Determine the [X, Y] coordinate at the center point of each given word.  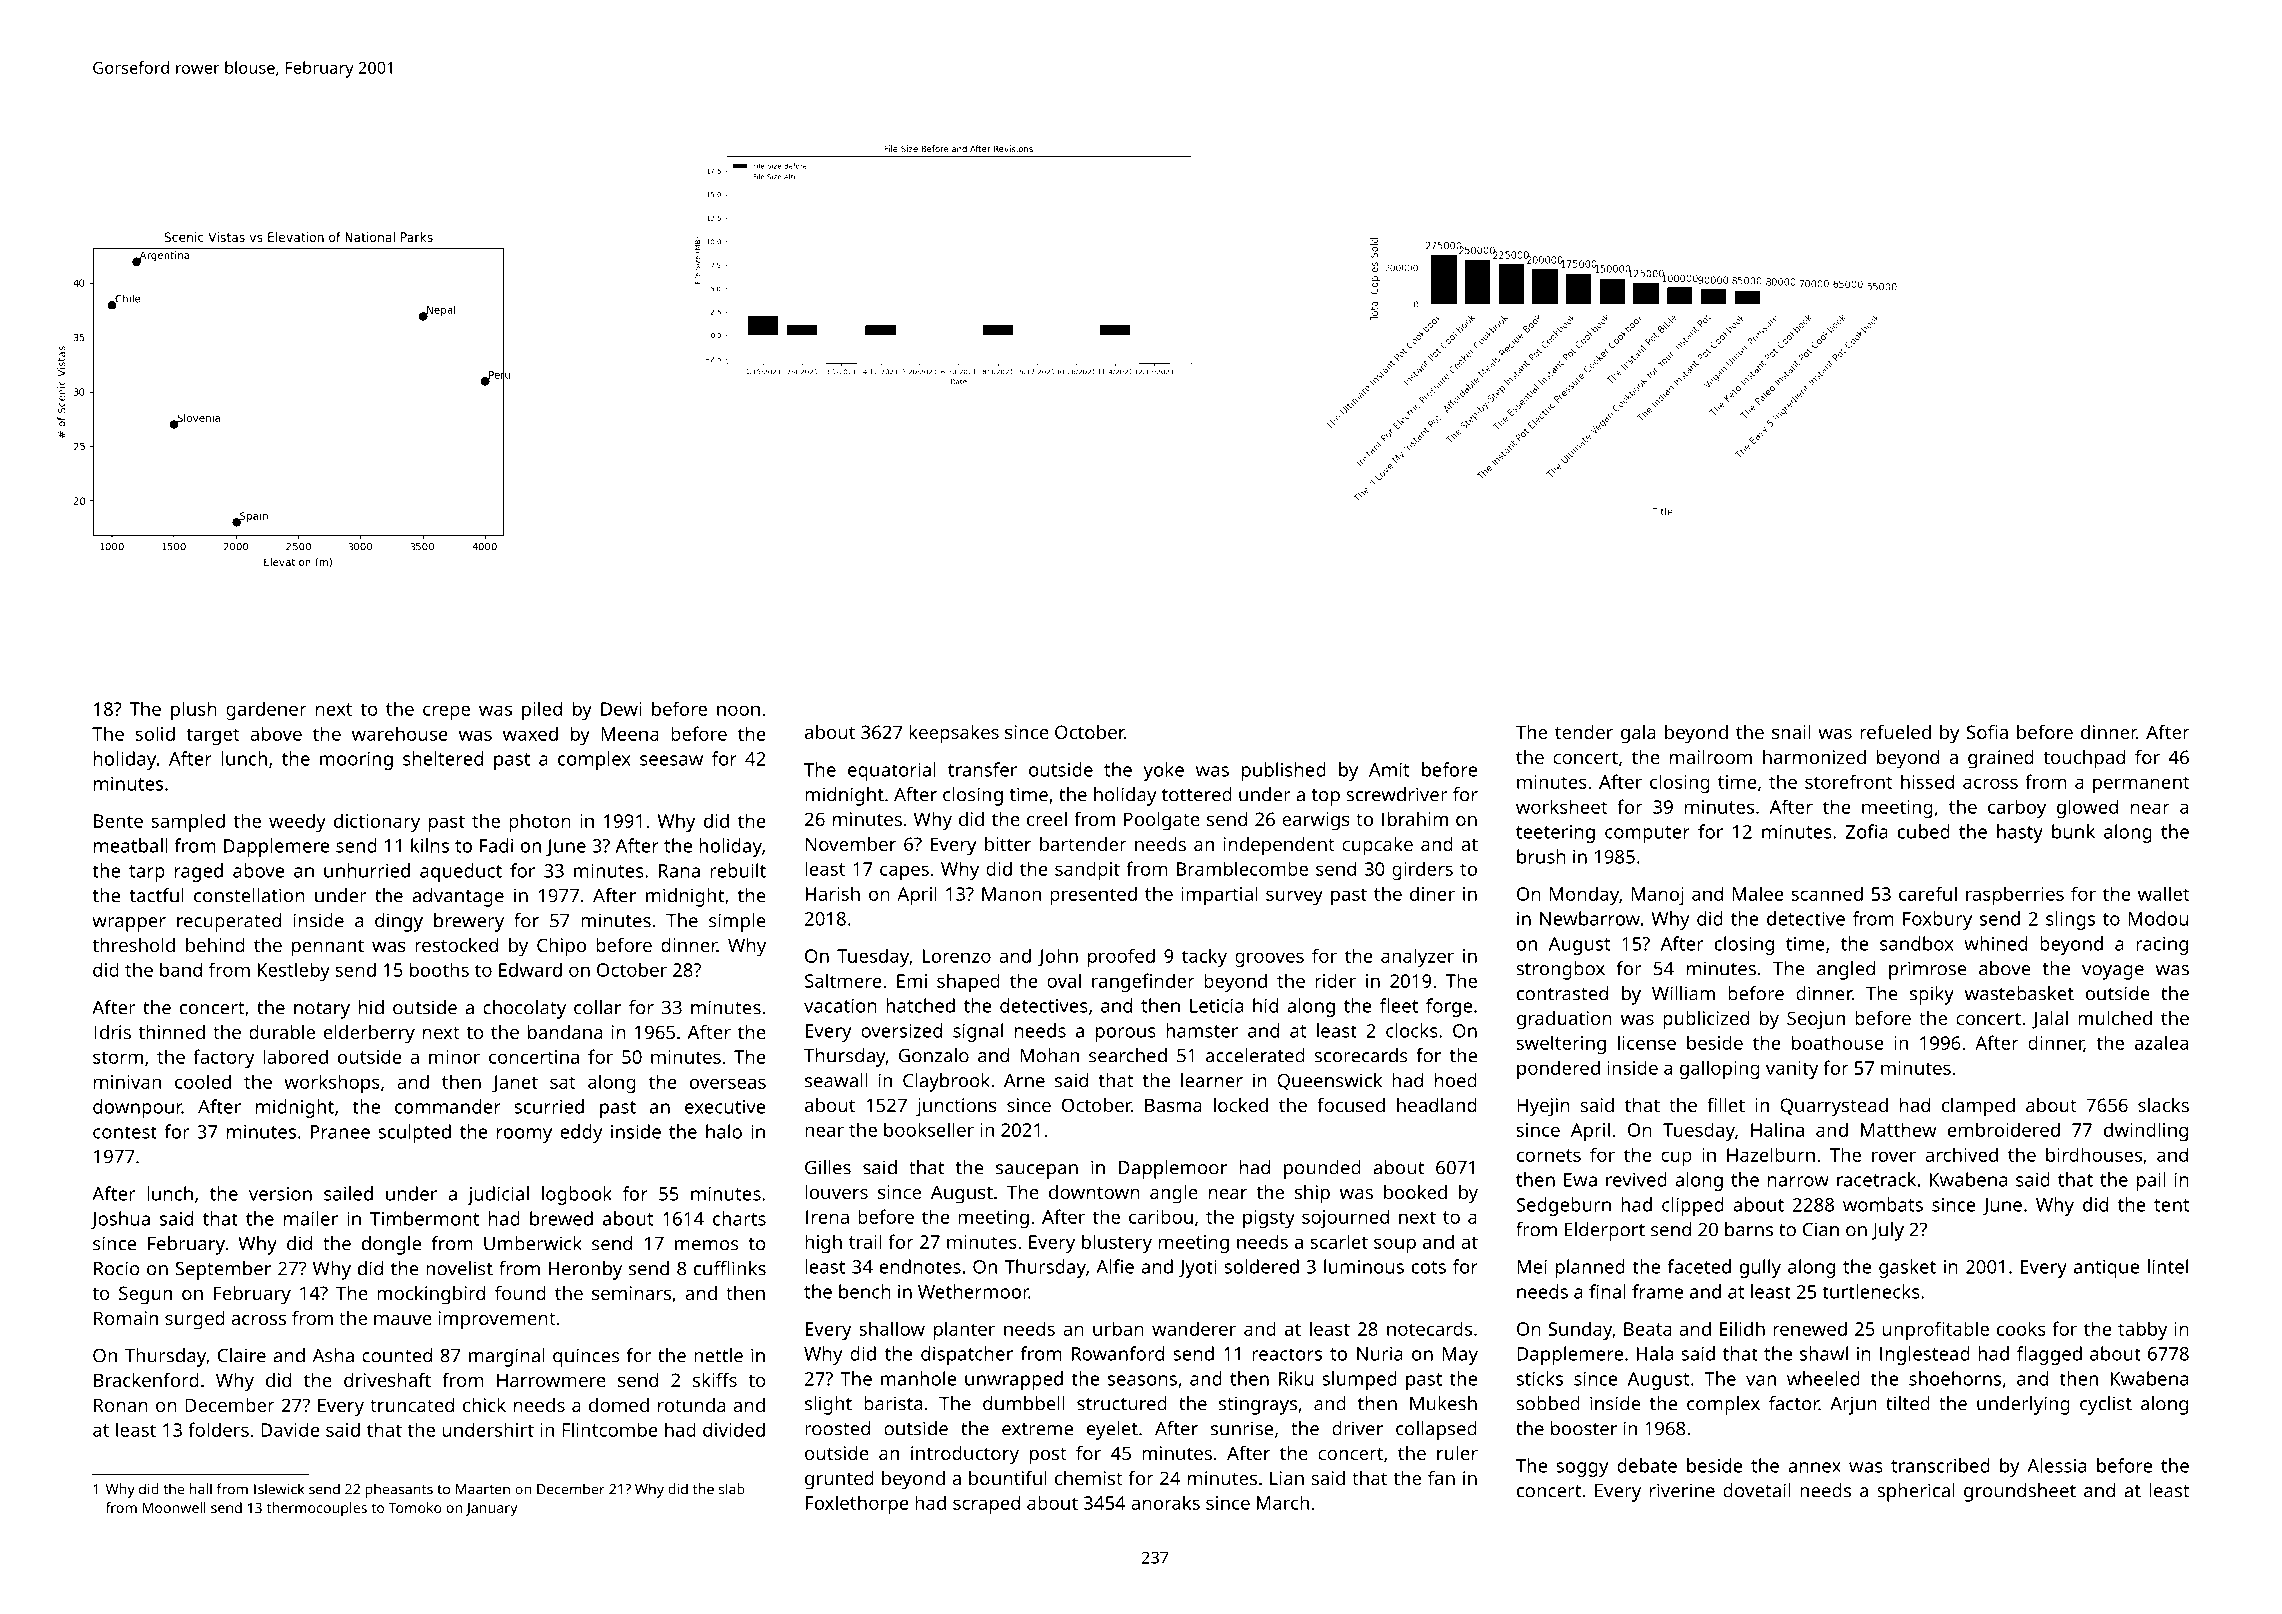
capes [904, 872]
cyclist [2106, 1405]
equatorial [892, 771]
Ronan [121, 1405]
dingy [399, 922]
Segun [145, 1295]
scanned [1827, 893]
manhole [919, 1378]
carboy [2017, 808]
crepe [446, 712]
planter [964, 1330]
